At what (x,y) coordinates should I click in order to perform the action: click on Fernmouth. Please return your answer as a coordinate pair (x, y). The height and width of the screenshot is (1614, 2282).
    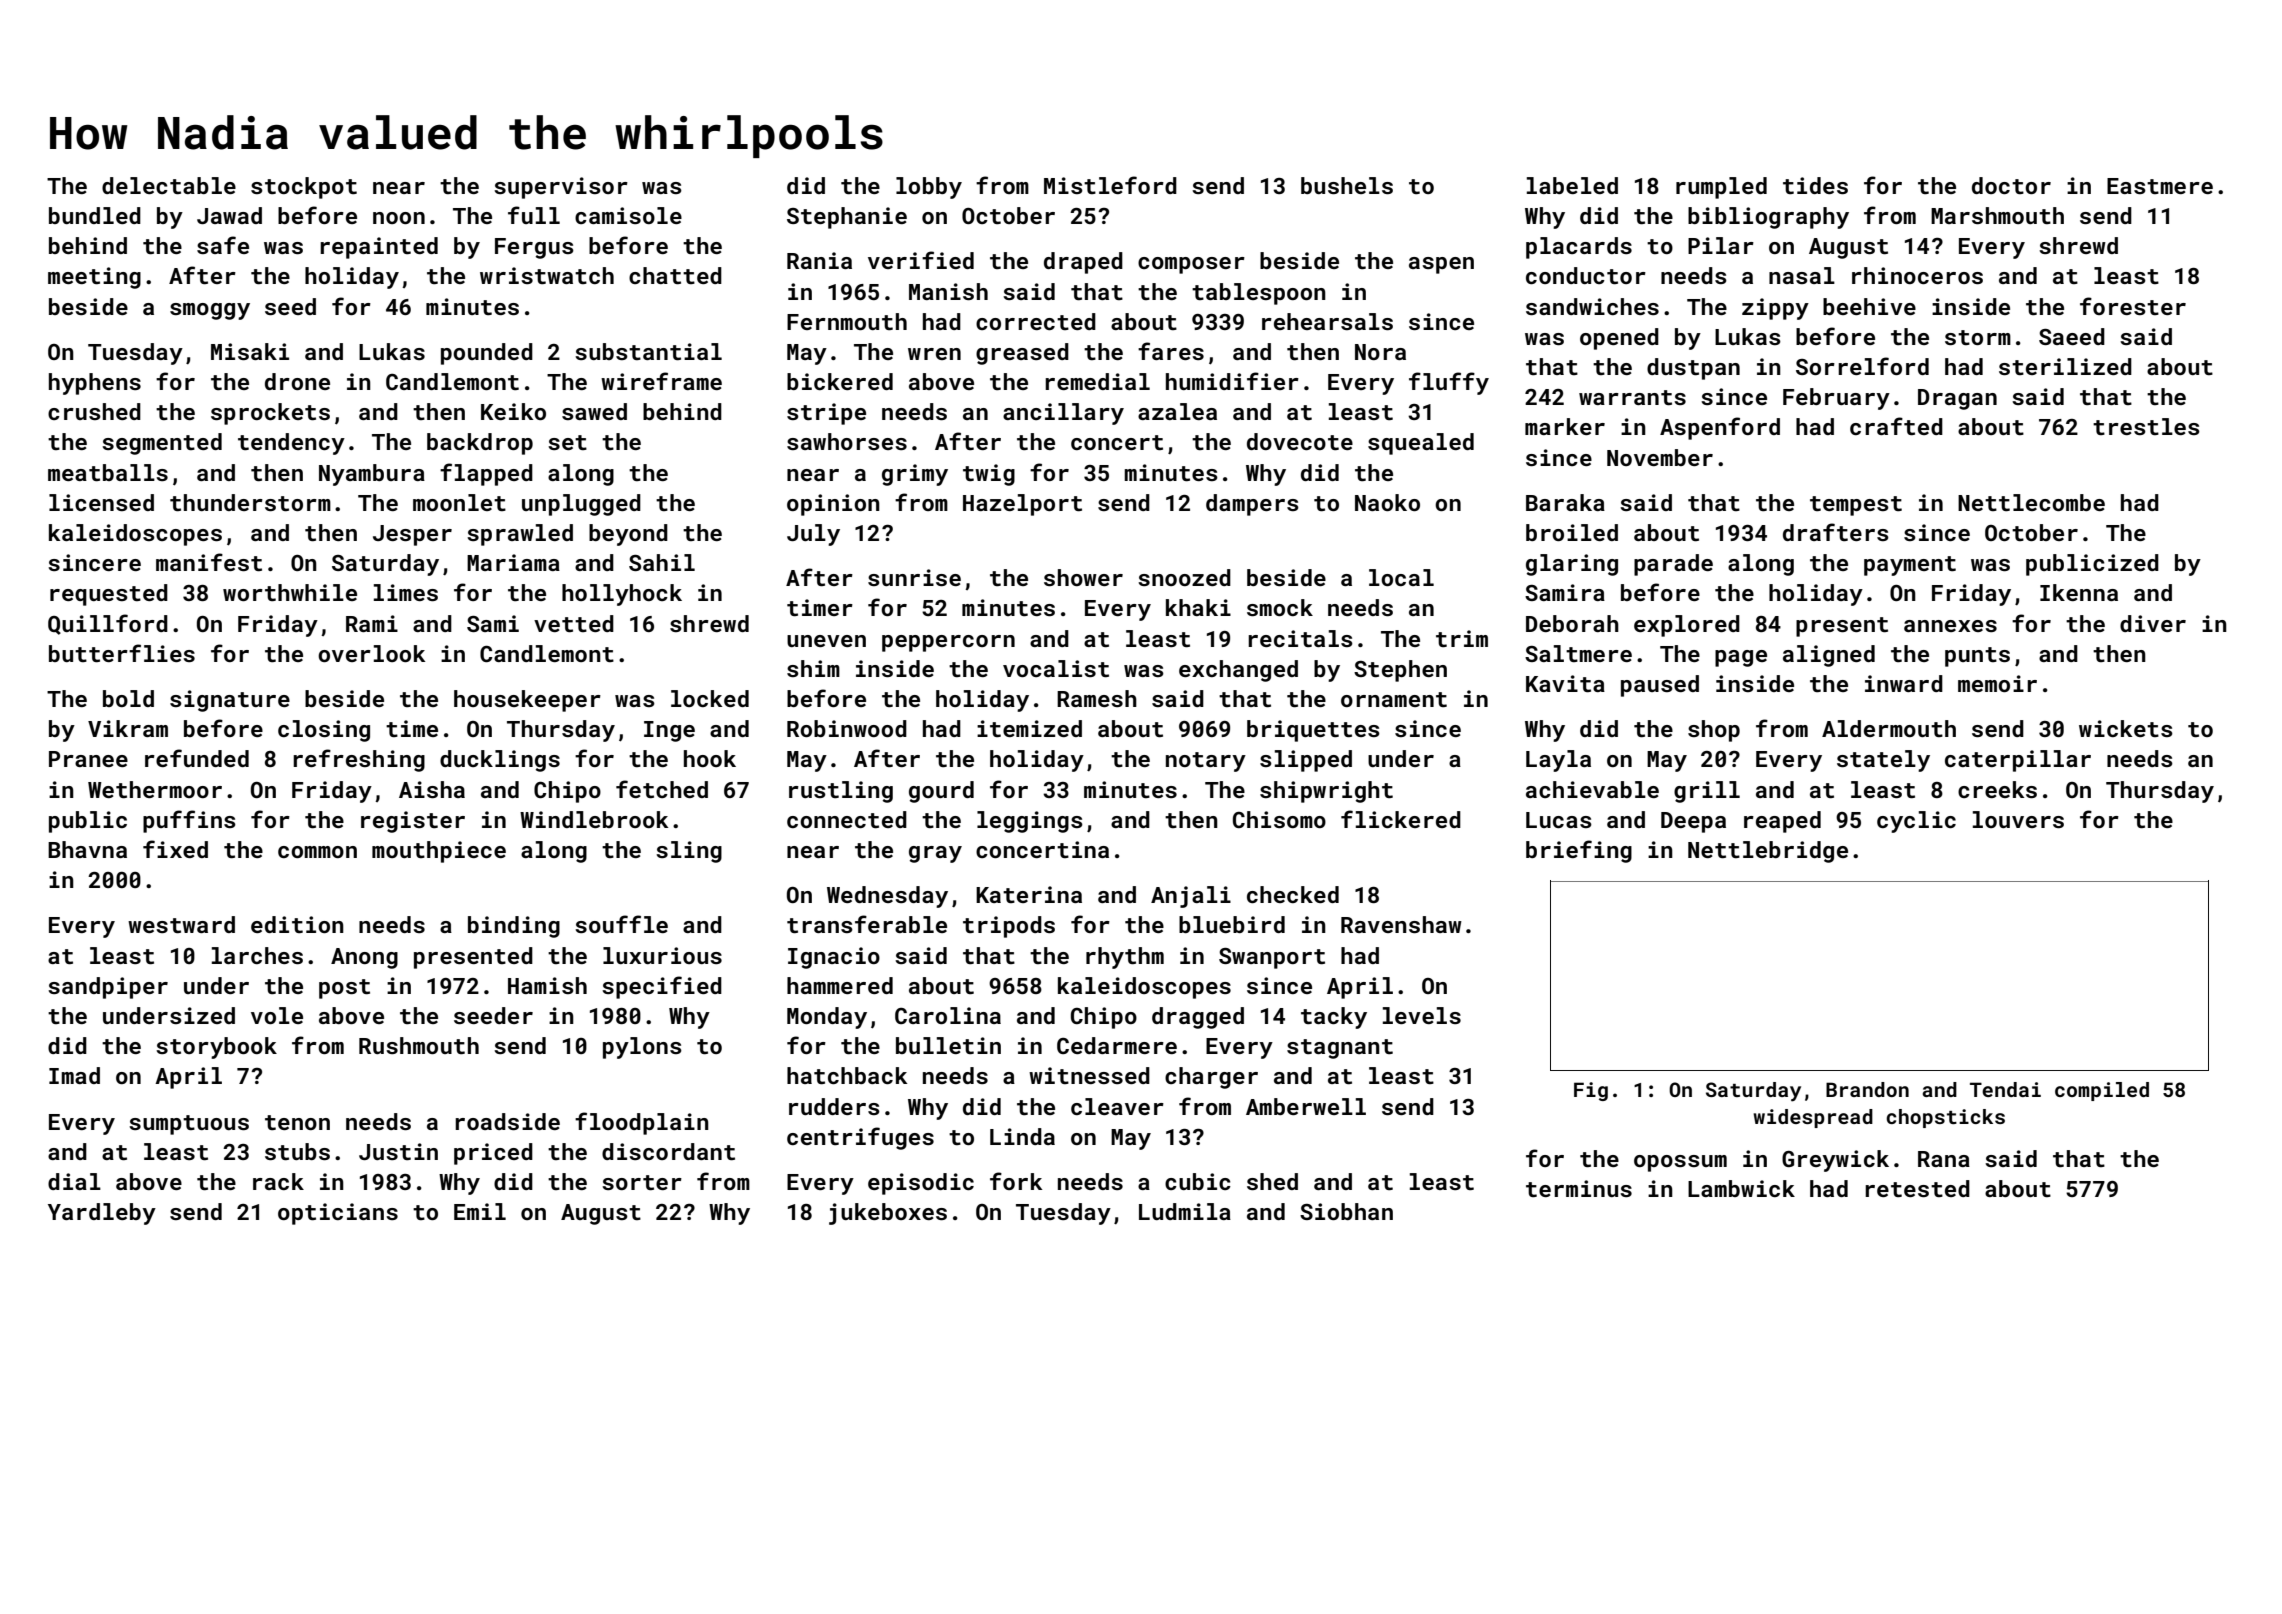
    Looking at the image, I should click on (847, 321).
